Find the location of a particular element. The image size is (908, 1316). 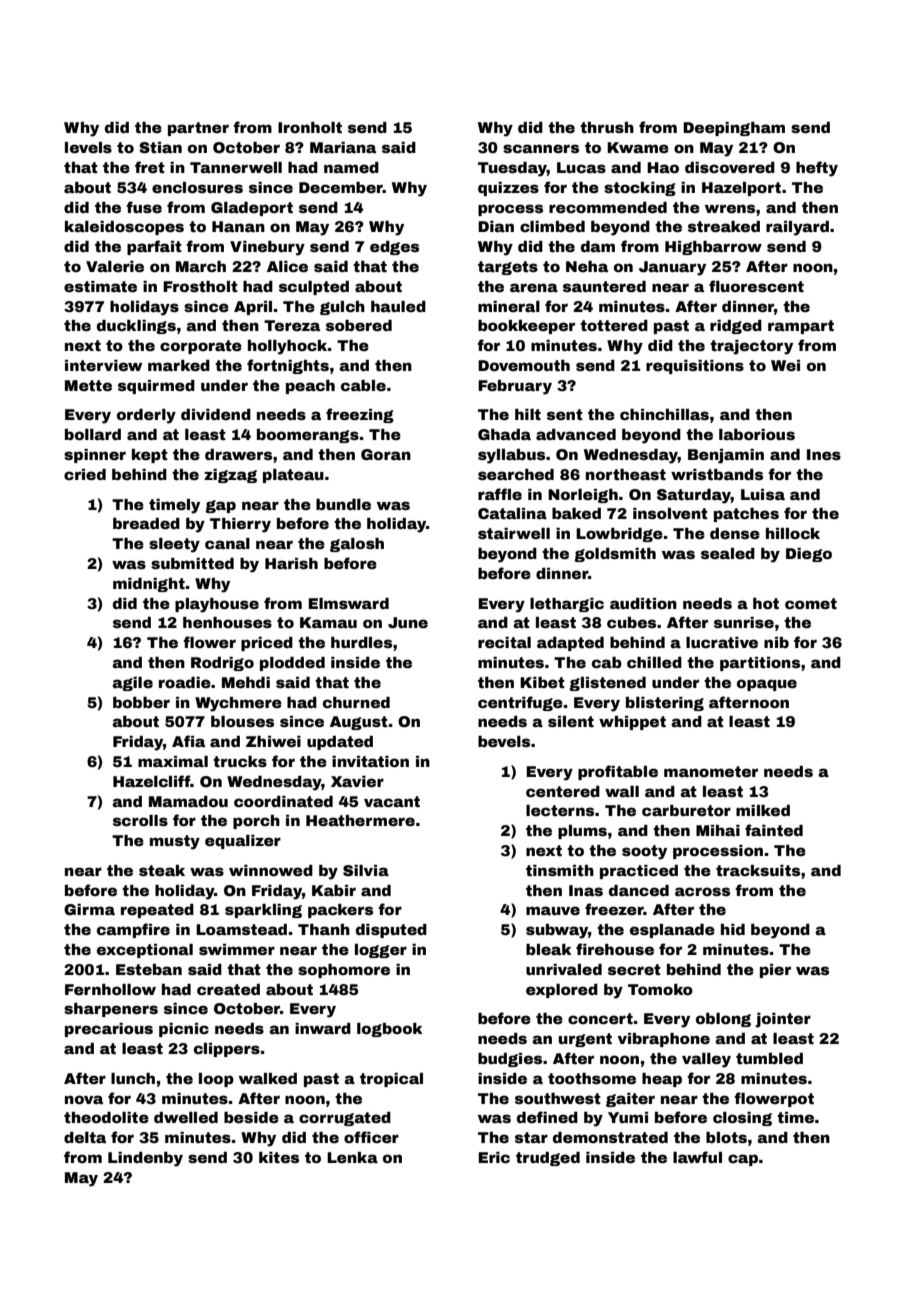

levels is located at coordinates (88, 147).
